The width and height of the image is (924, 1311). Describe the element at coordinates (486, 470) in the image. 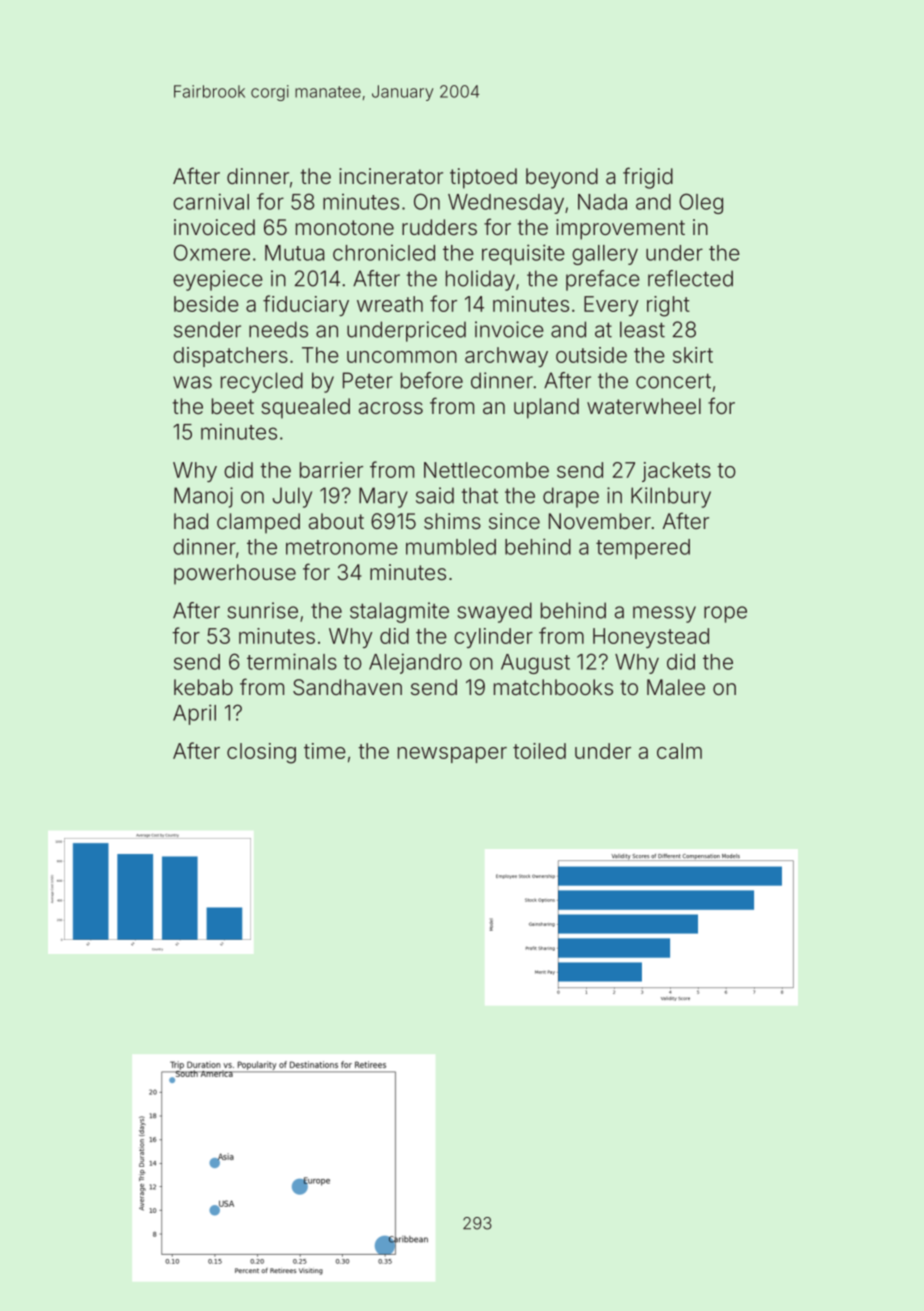

I see `Nettlecombe` at that location.
